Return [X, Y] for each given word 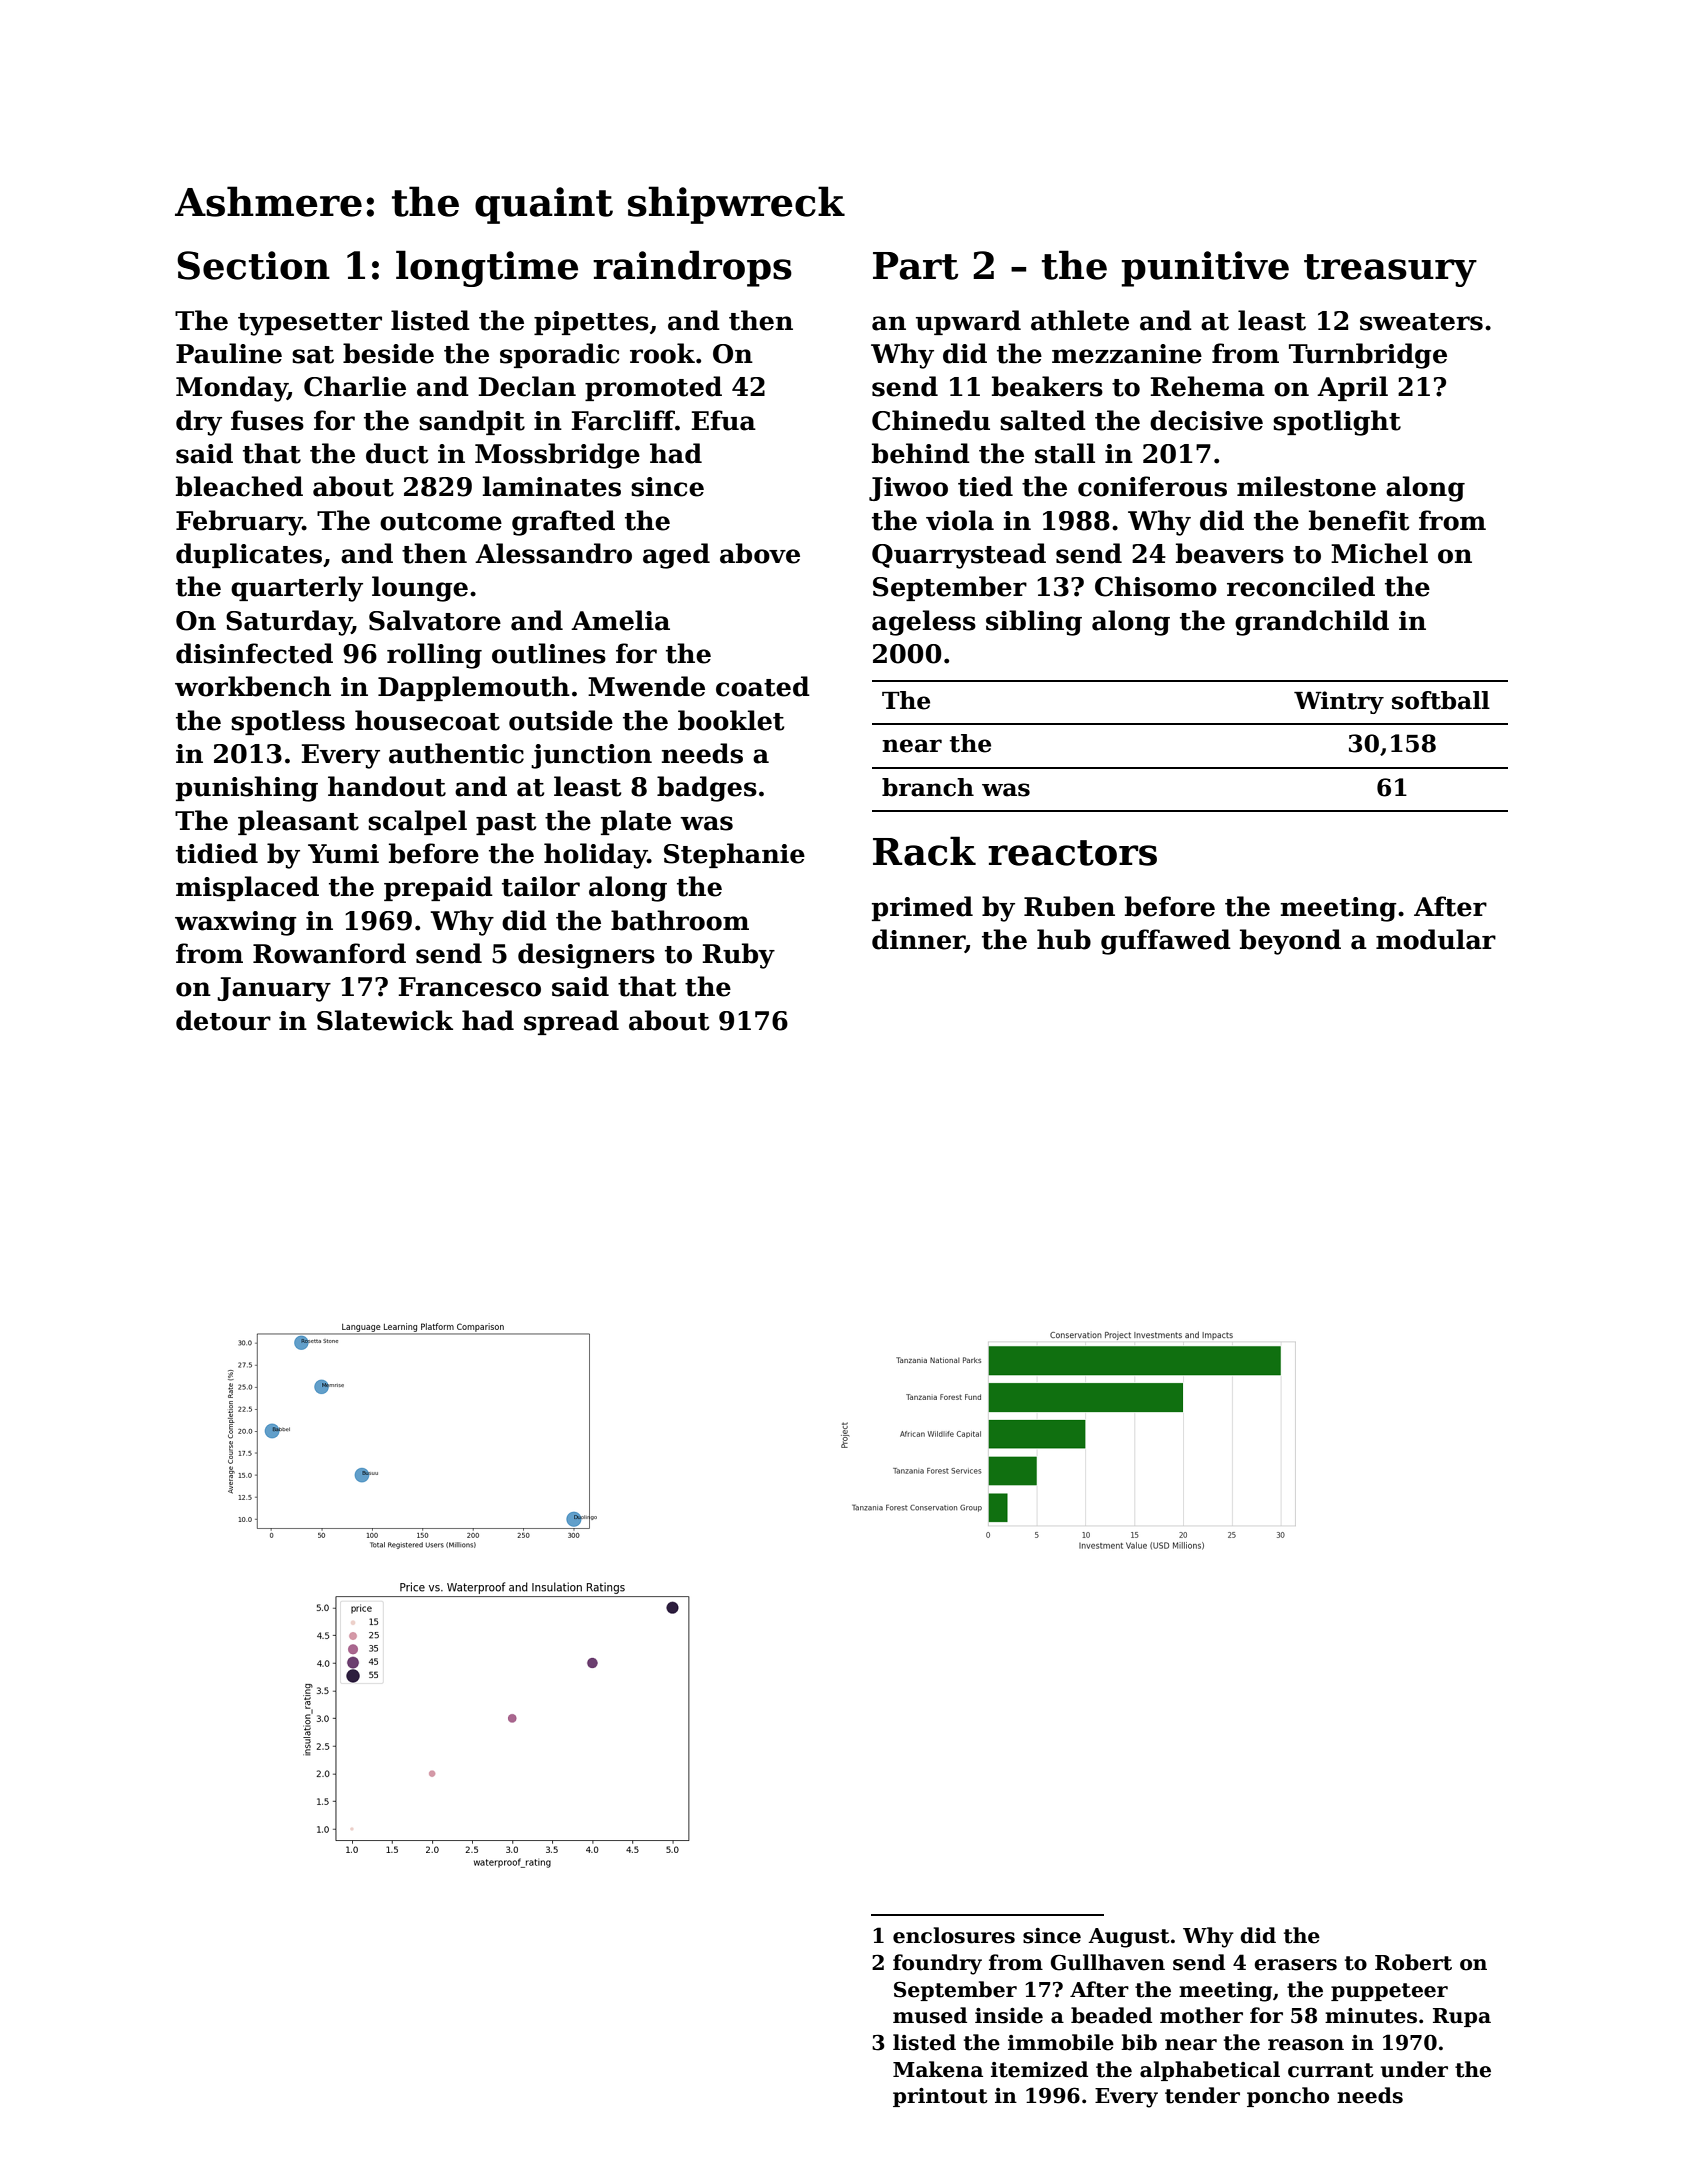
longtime [487, 268]
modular [1436, 939]
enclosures [954, 1935]
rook [662, 353]
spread [571, 1022]
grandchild [1312, 623]
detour [223, 1020]
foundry [937, 1964]
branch [928, 787]
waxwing [236, 923]
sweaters [1421, 322]
